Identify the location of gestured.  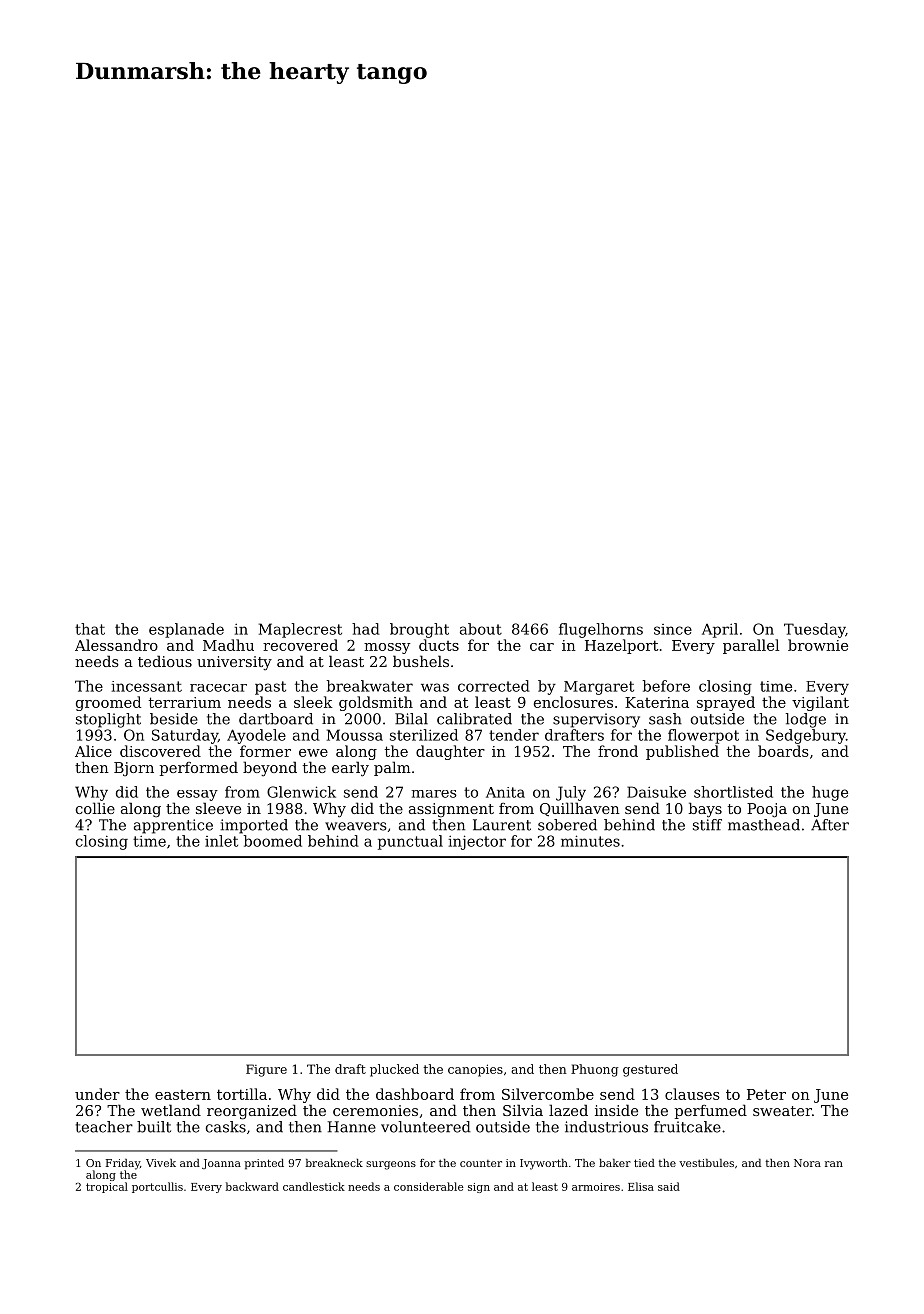
(650, 1070).
